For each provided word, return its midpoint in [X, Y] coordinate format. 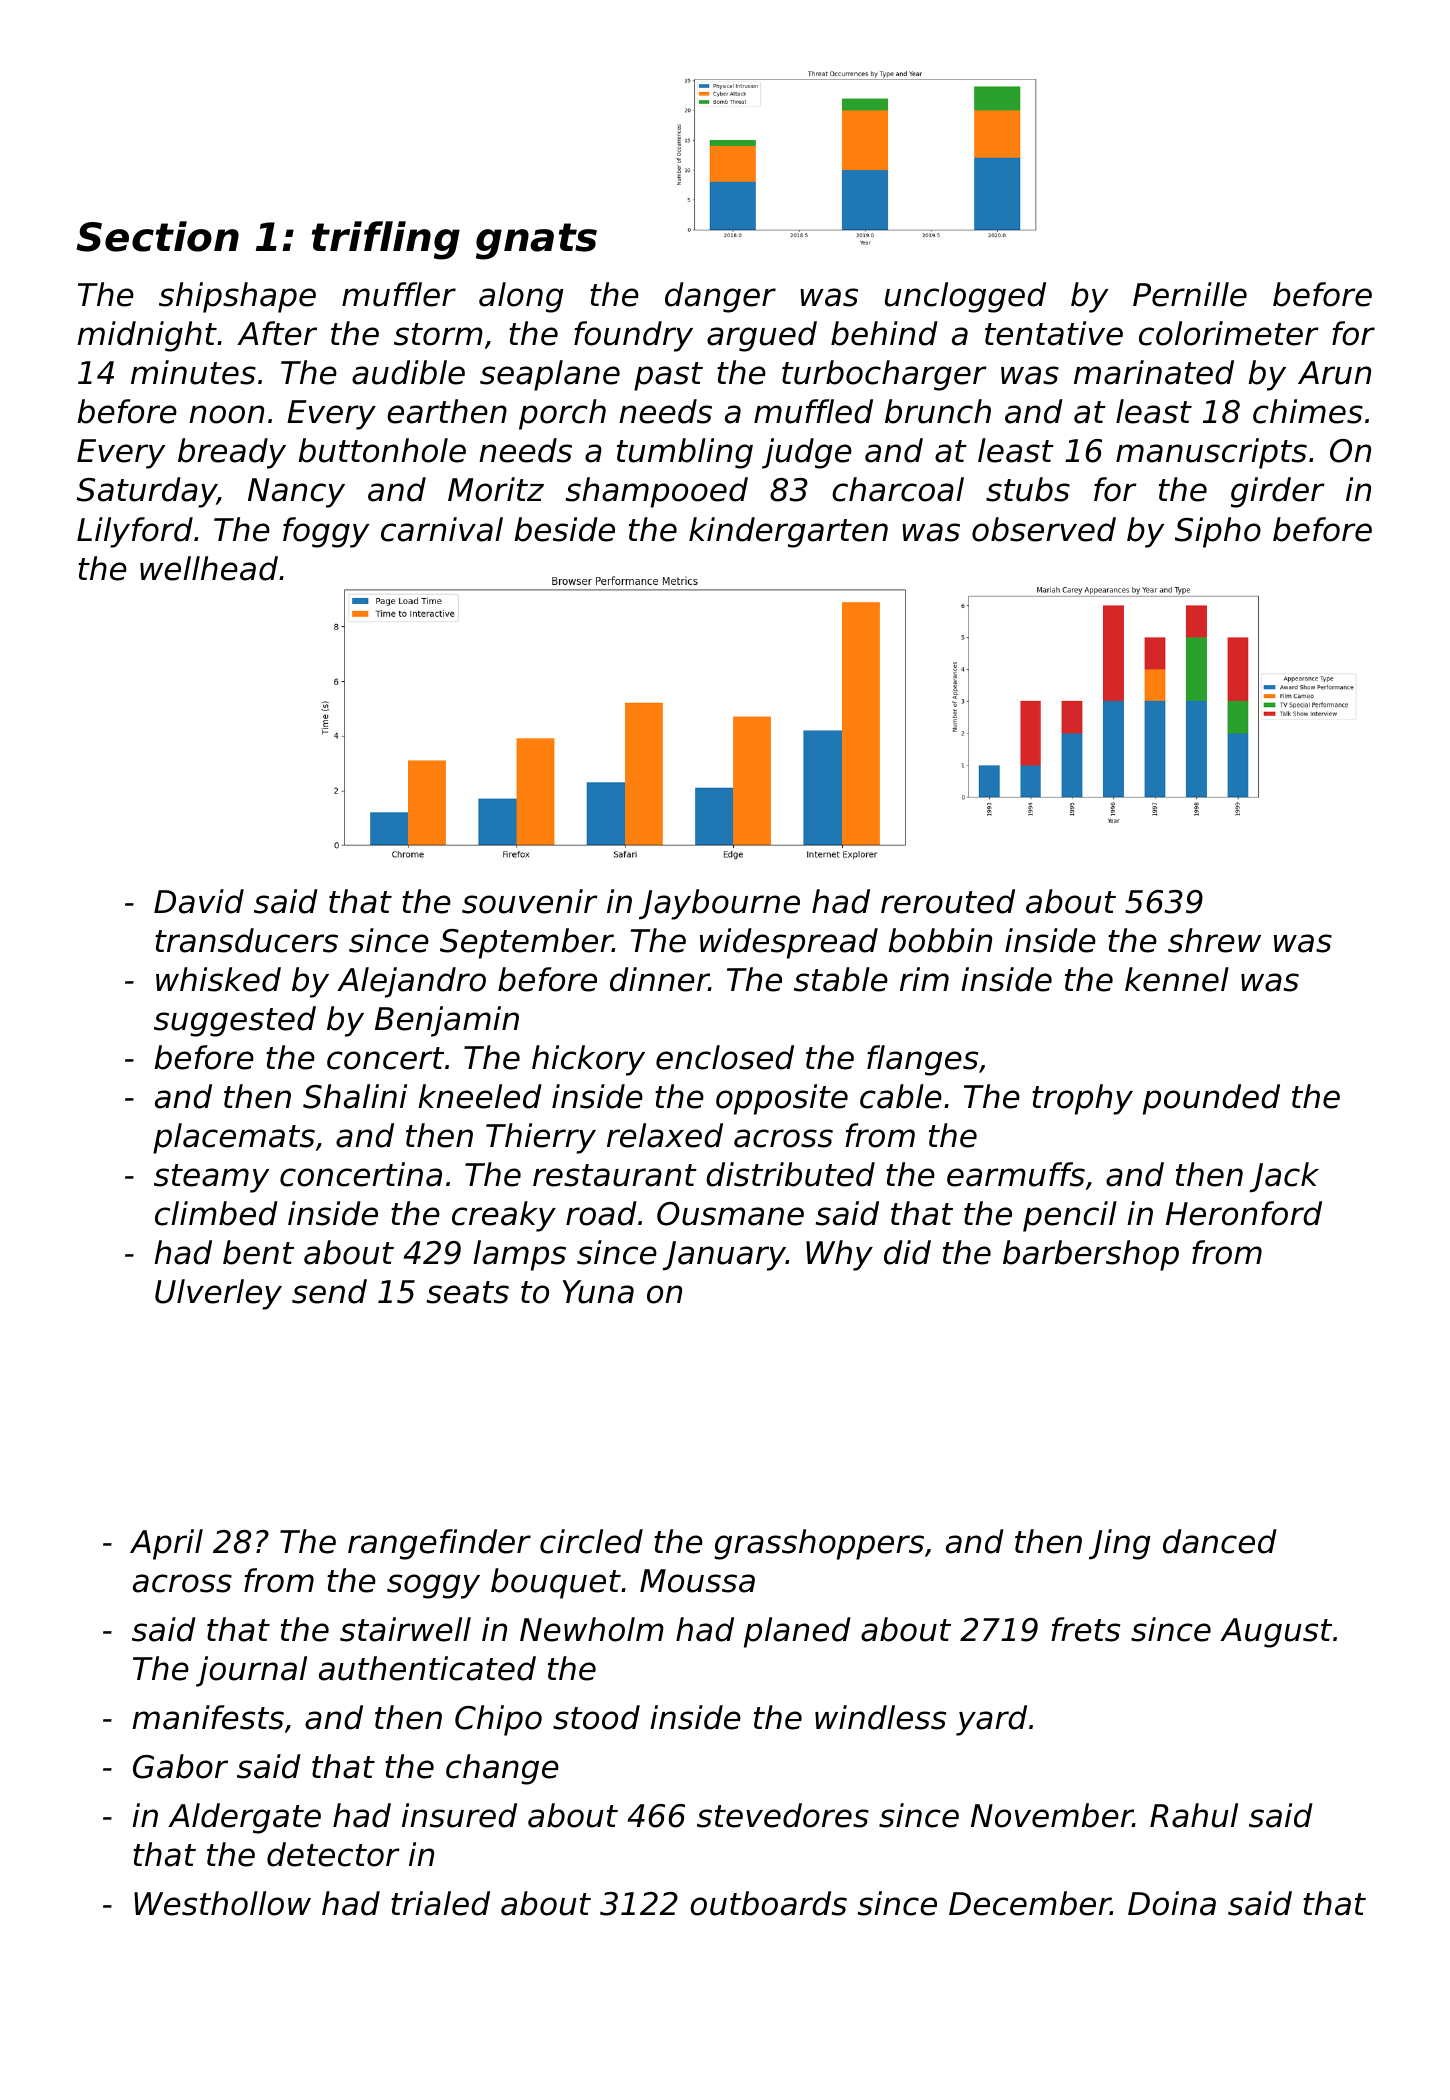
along [521, 297]
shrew [1214, 940]
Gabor [180, 1766]
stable [841, 979]
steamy [211, 1178]
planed [797, 1632]
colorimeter [1229, 333]
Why [839, 1255]
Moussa [697, 1581]
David [199, 901]
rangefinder [439, 1544]
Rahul [1194, 1815]
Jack [1284, 1177]
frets [1085, 1629]
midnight [147, 336]
